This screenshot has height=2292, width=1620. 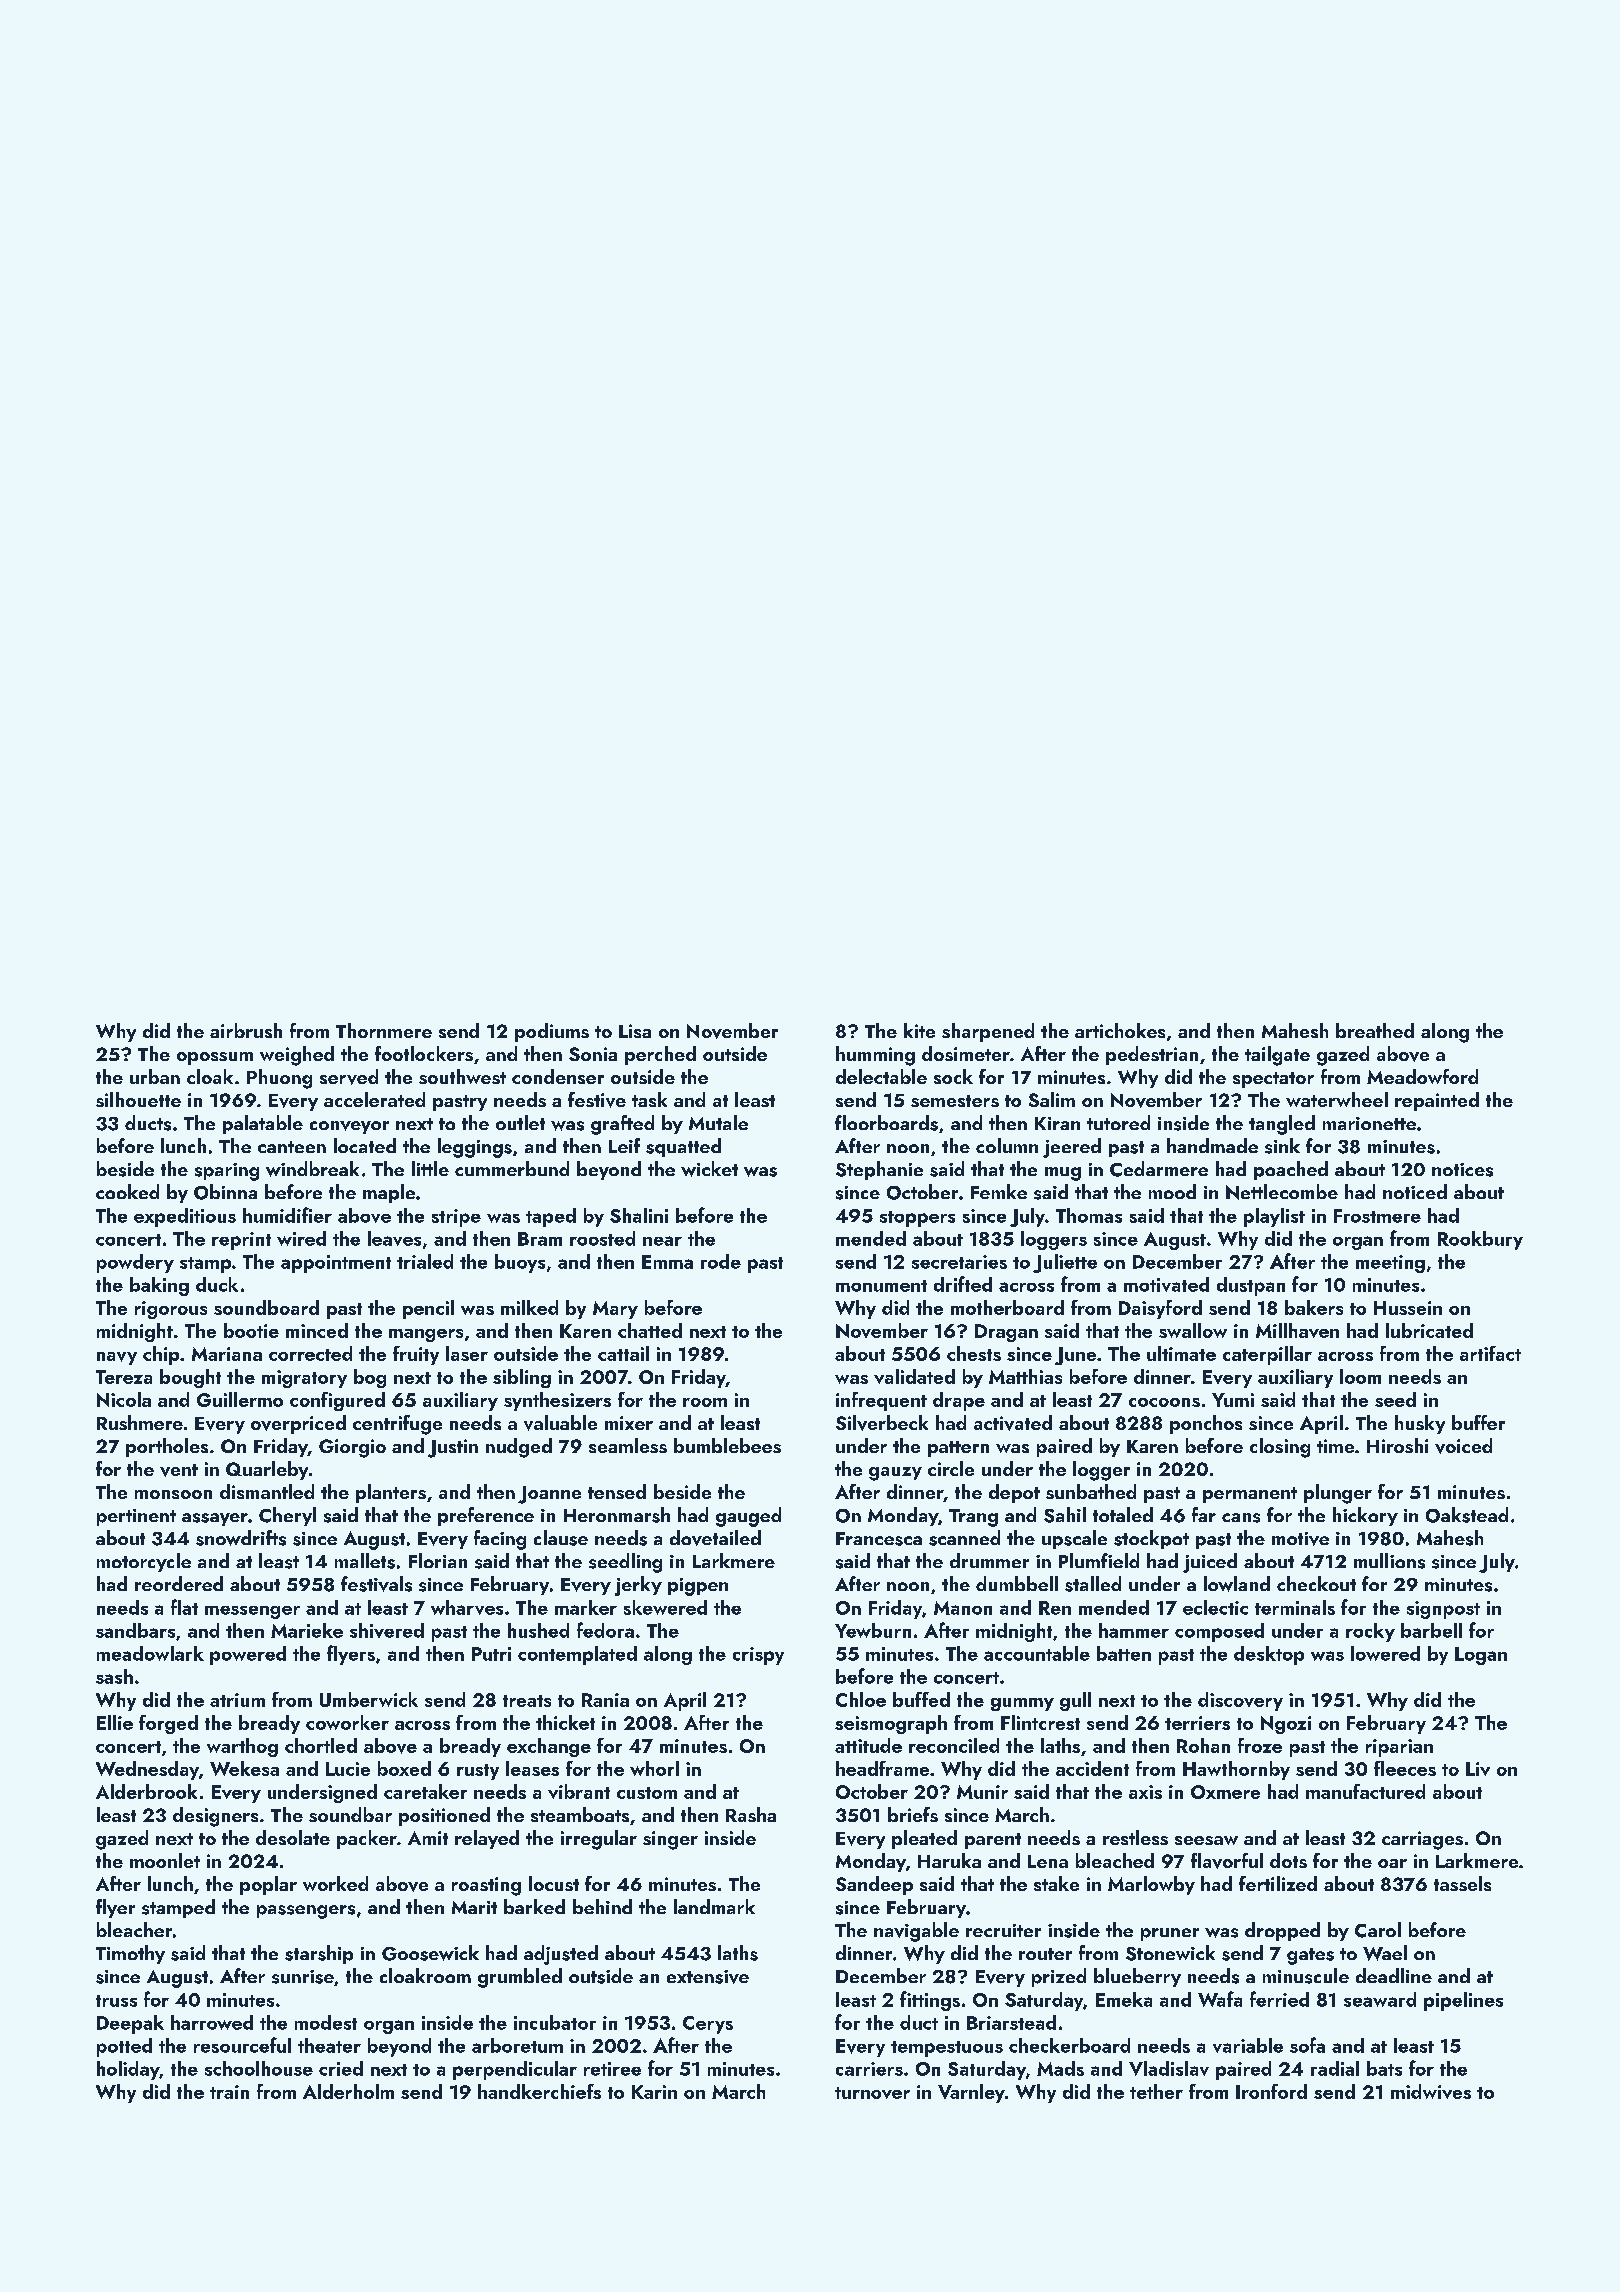 I want to click on attitude, so click(x=868, y=1745).
